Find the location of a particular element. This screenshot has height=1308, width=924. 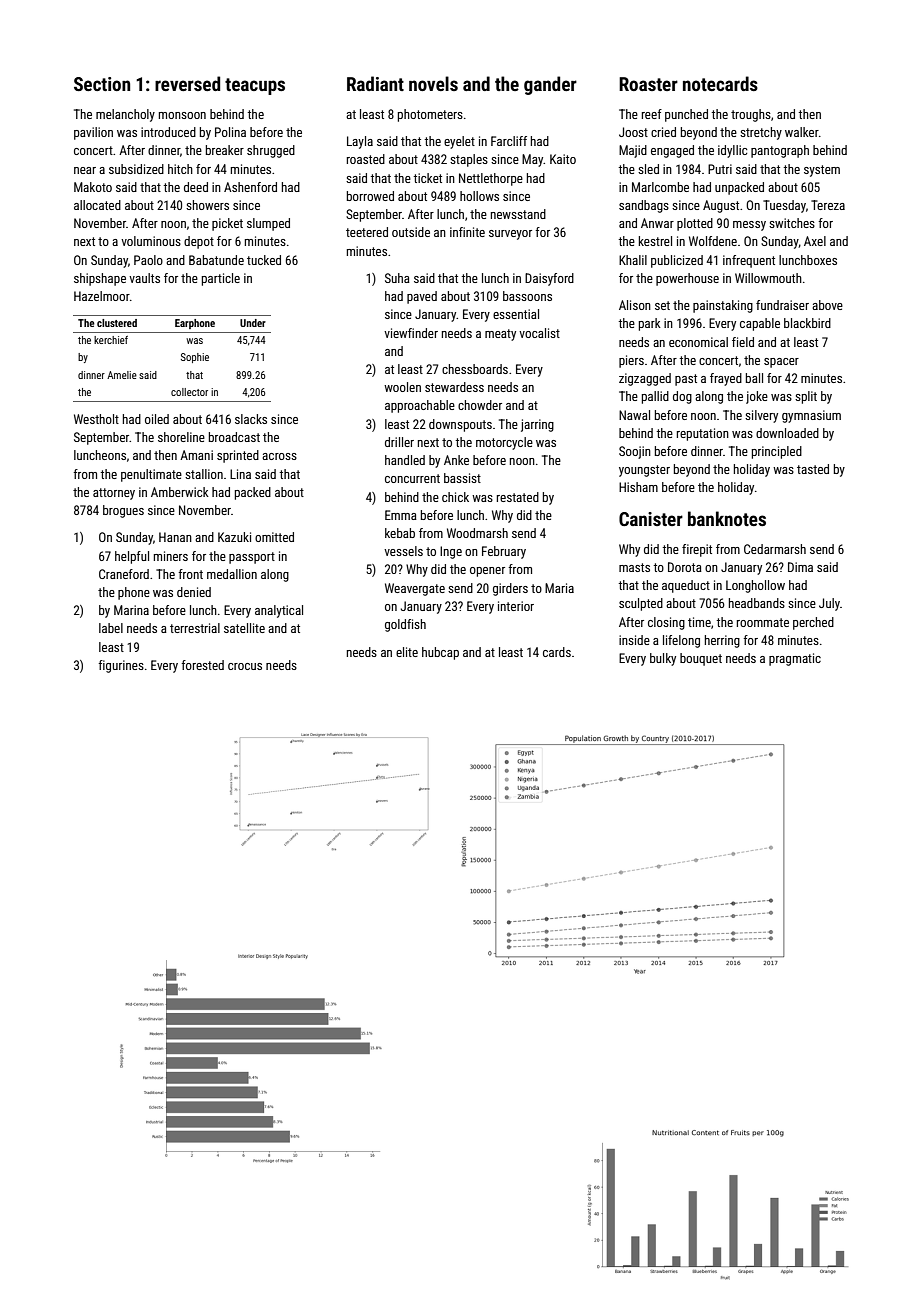

bassist is located at coordinates (462, 478).
